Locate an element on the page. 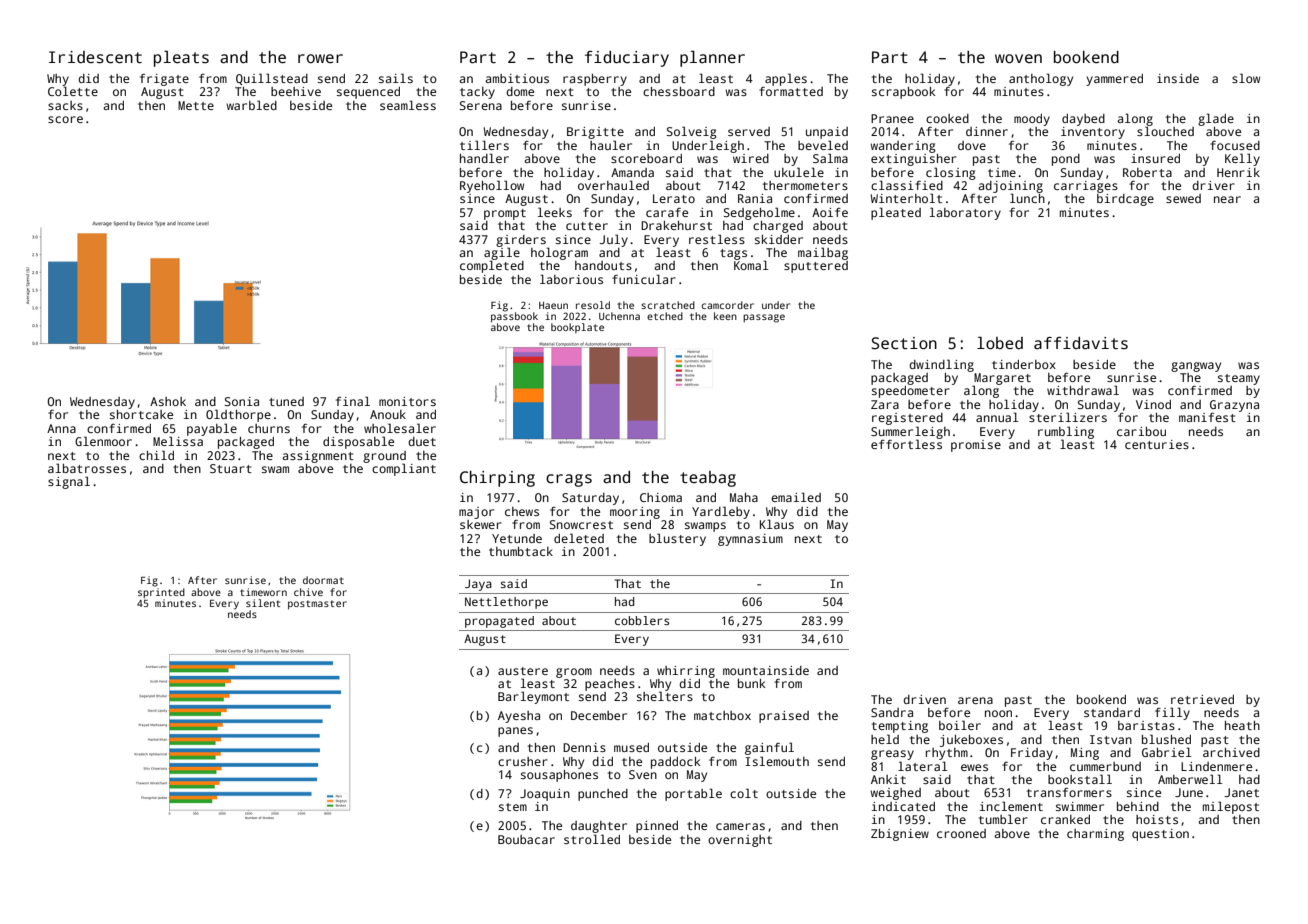  centuries is located at coordinates (1157, 444).
